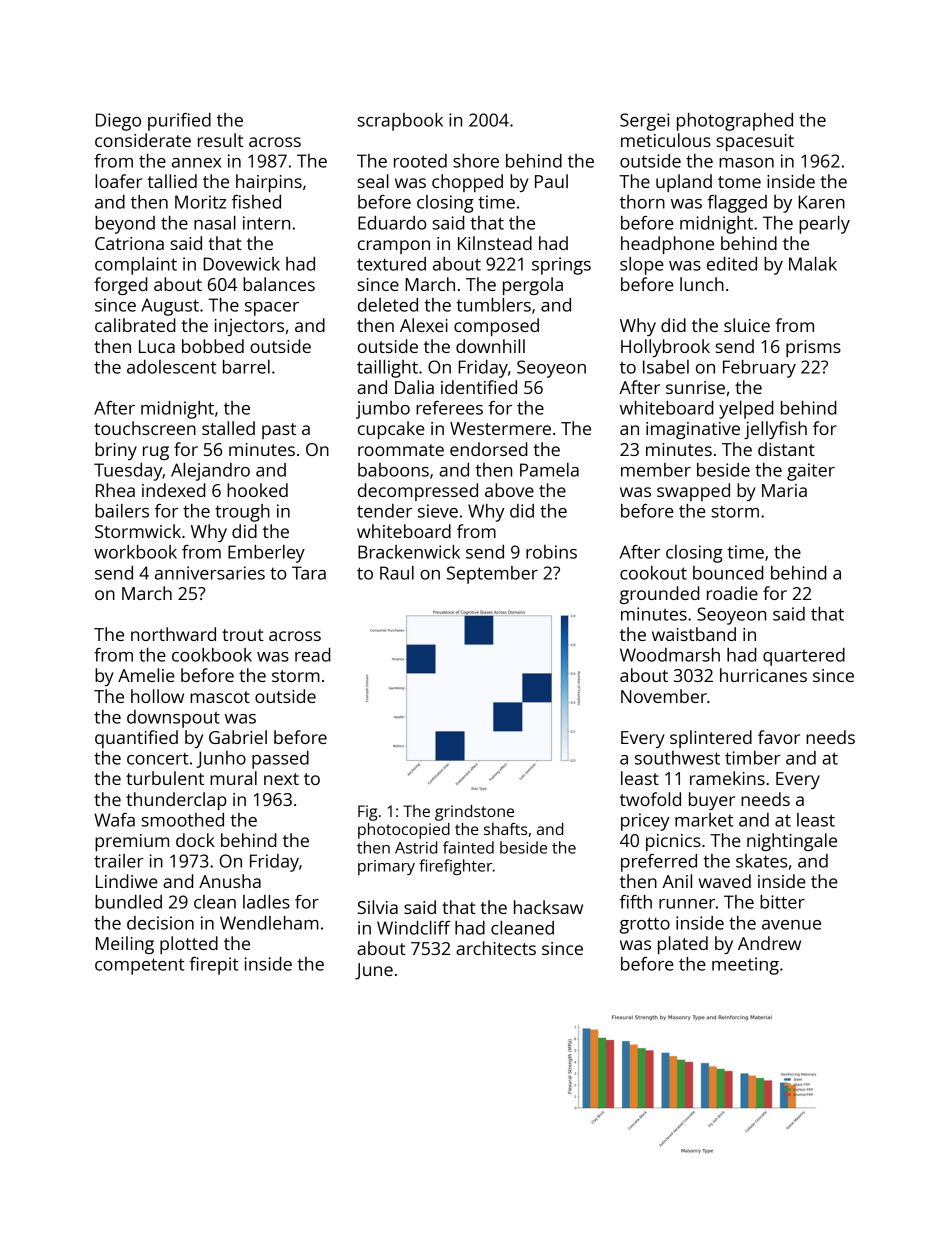 The width and height of the screenshot is (952, 1233). Describe the element at coordinates (173, 634) in the screenshot. I see `northward` at that location.
